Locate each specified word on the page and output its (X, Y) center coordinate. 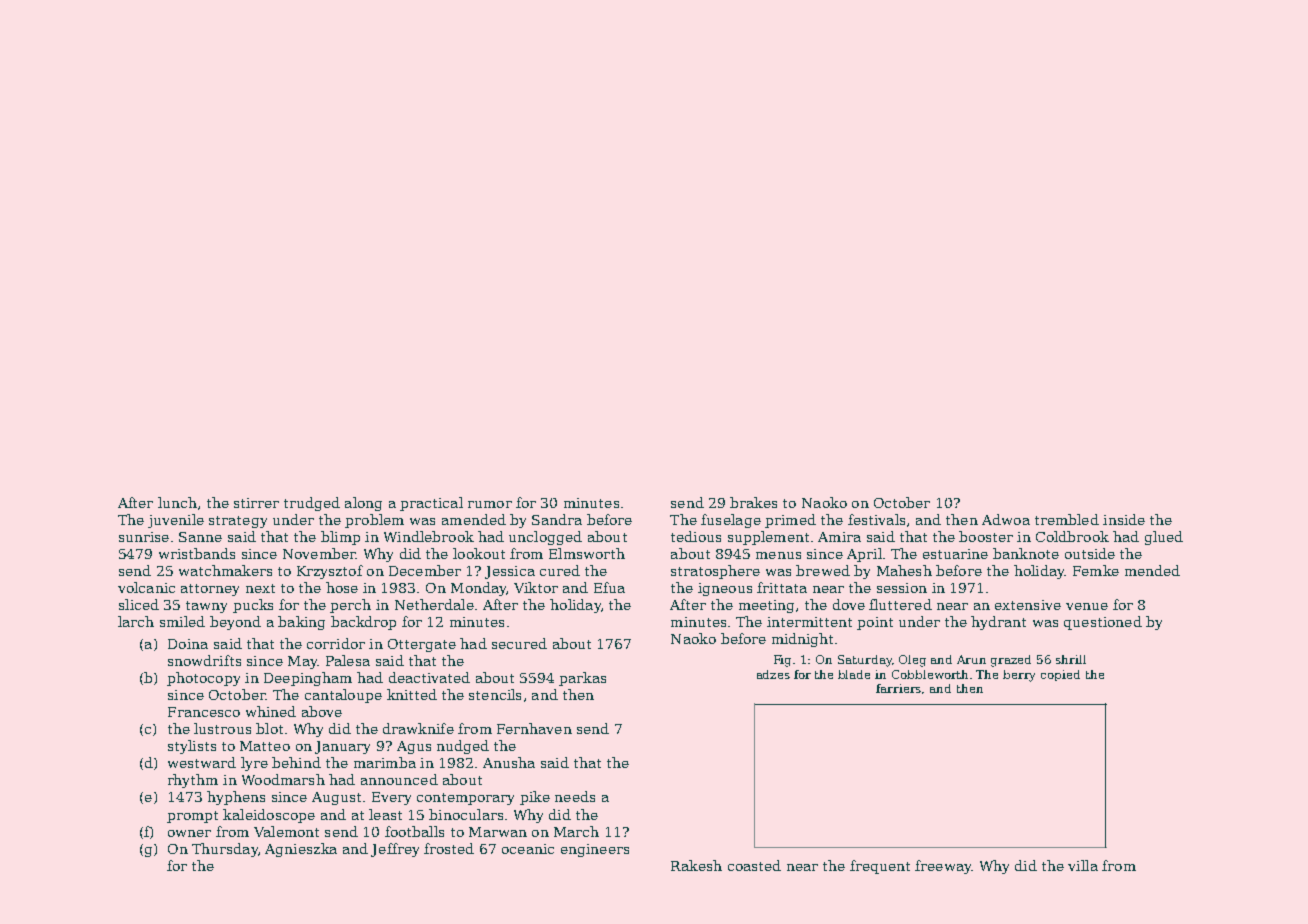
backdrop (363, 623)
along (363, 504)
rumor (490, 504)
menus (778, 555)
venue (1087, 606)
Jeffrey (395, 850)
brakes (753, 502)
